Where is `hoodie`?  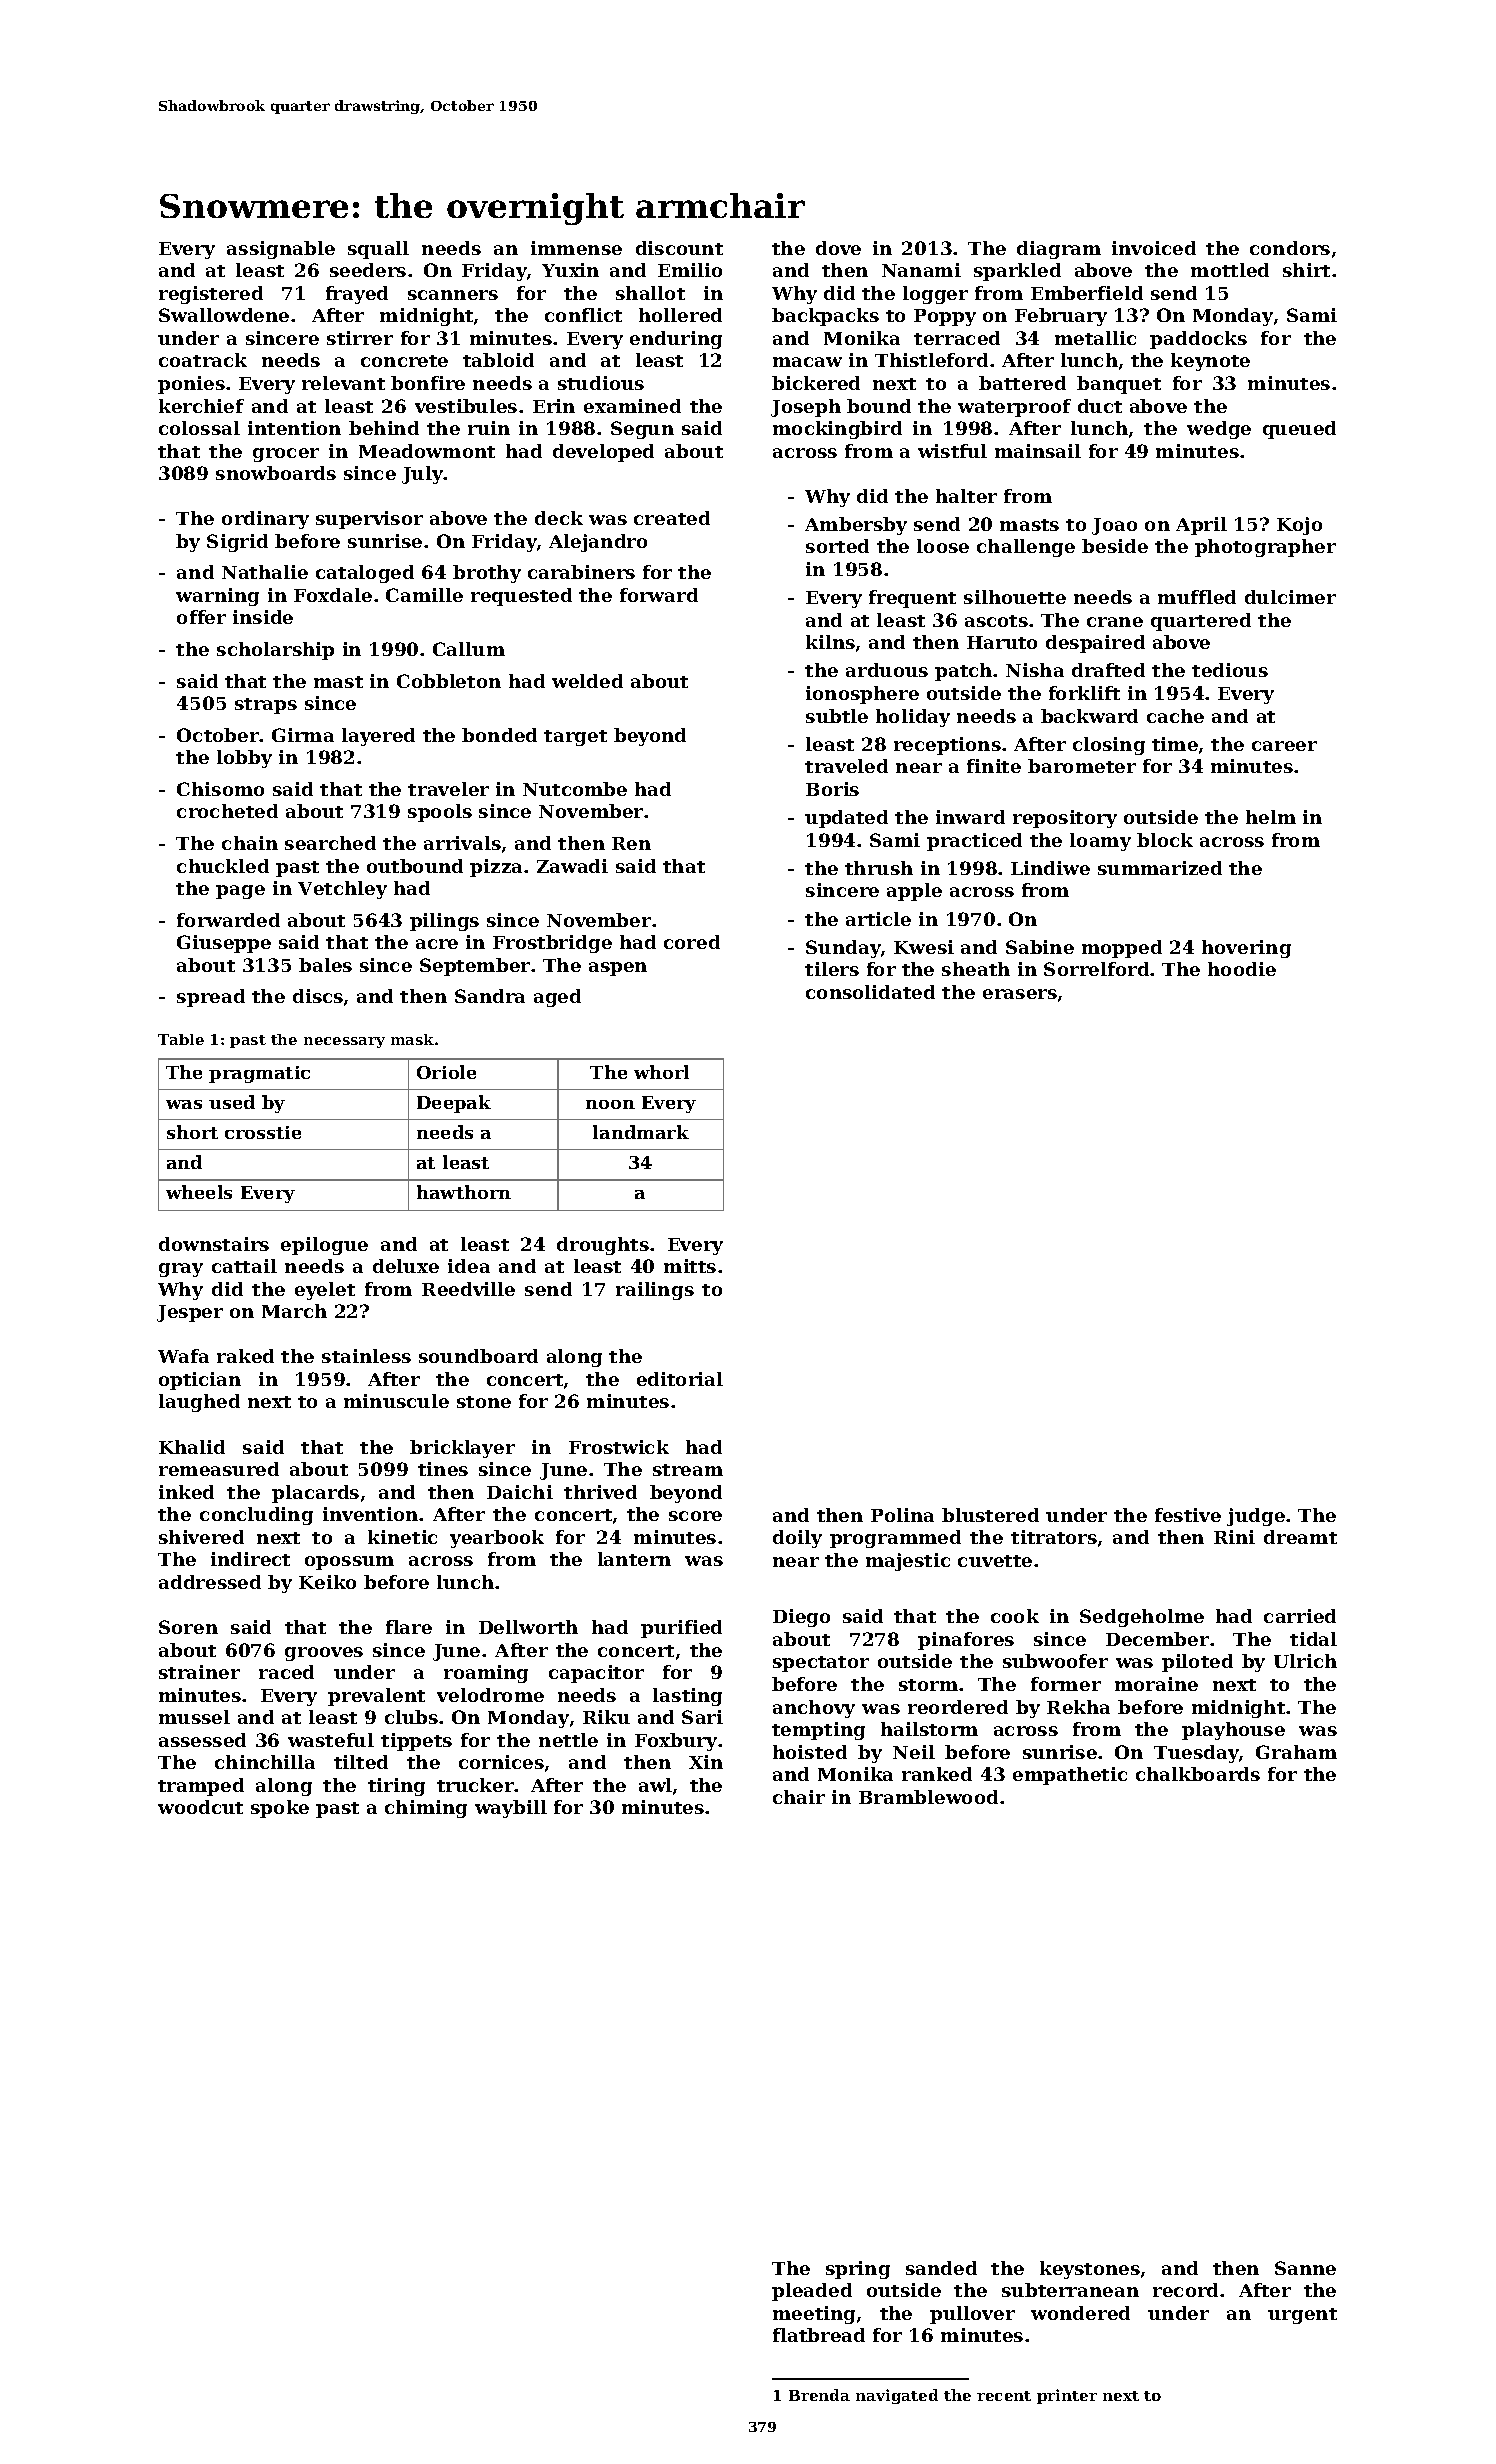 hoodie is located at coordinates (1242, 969).
